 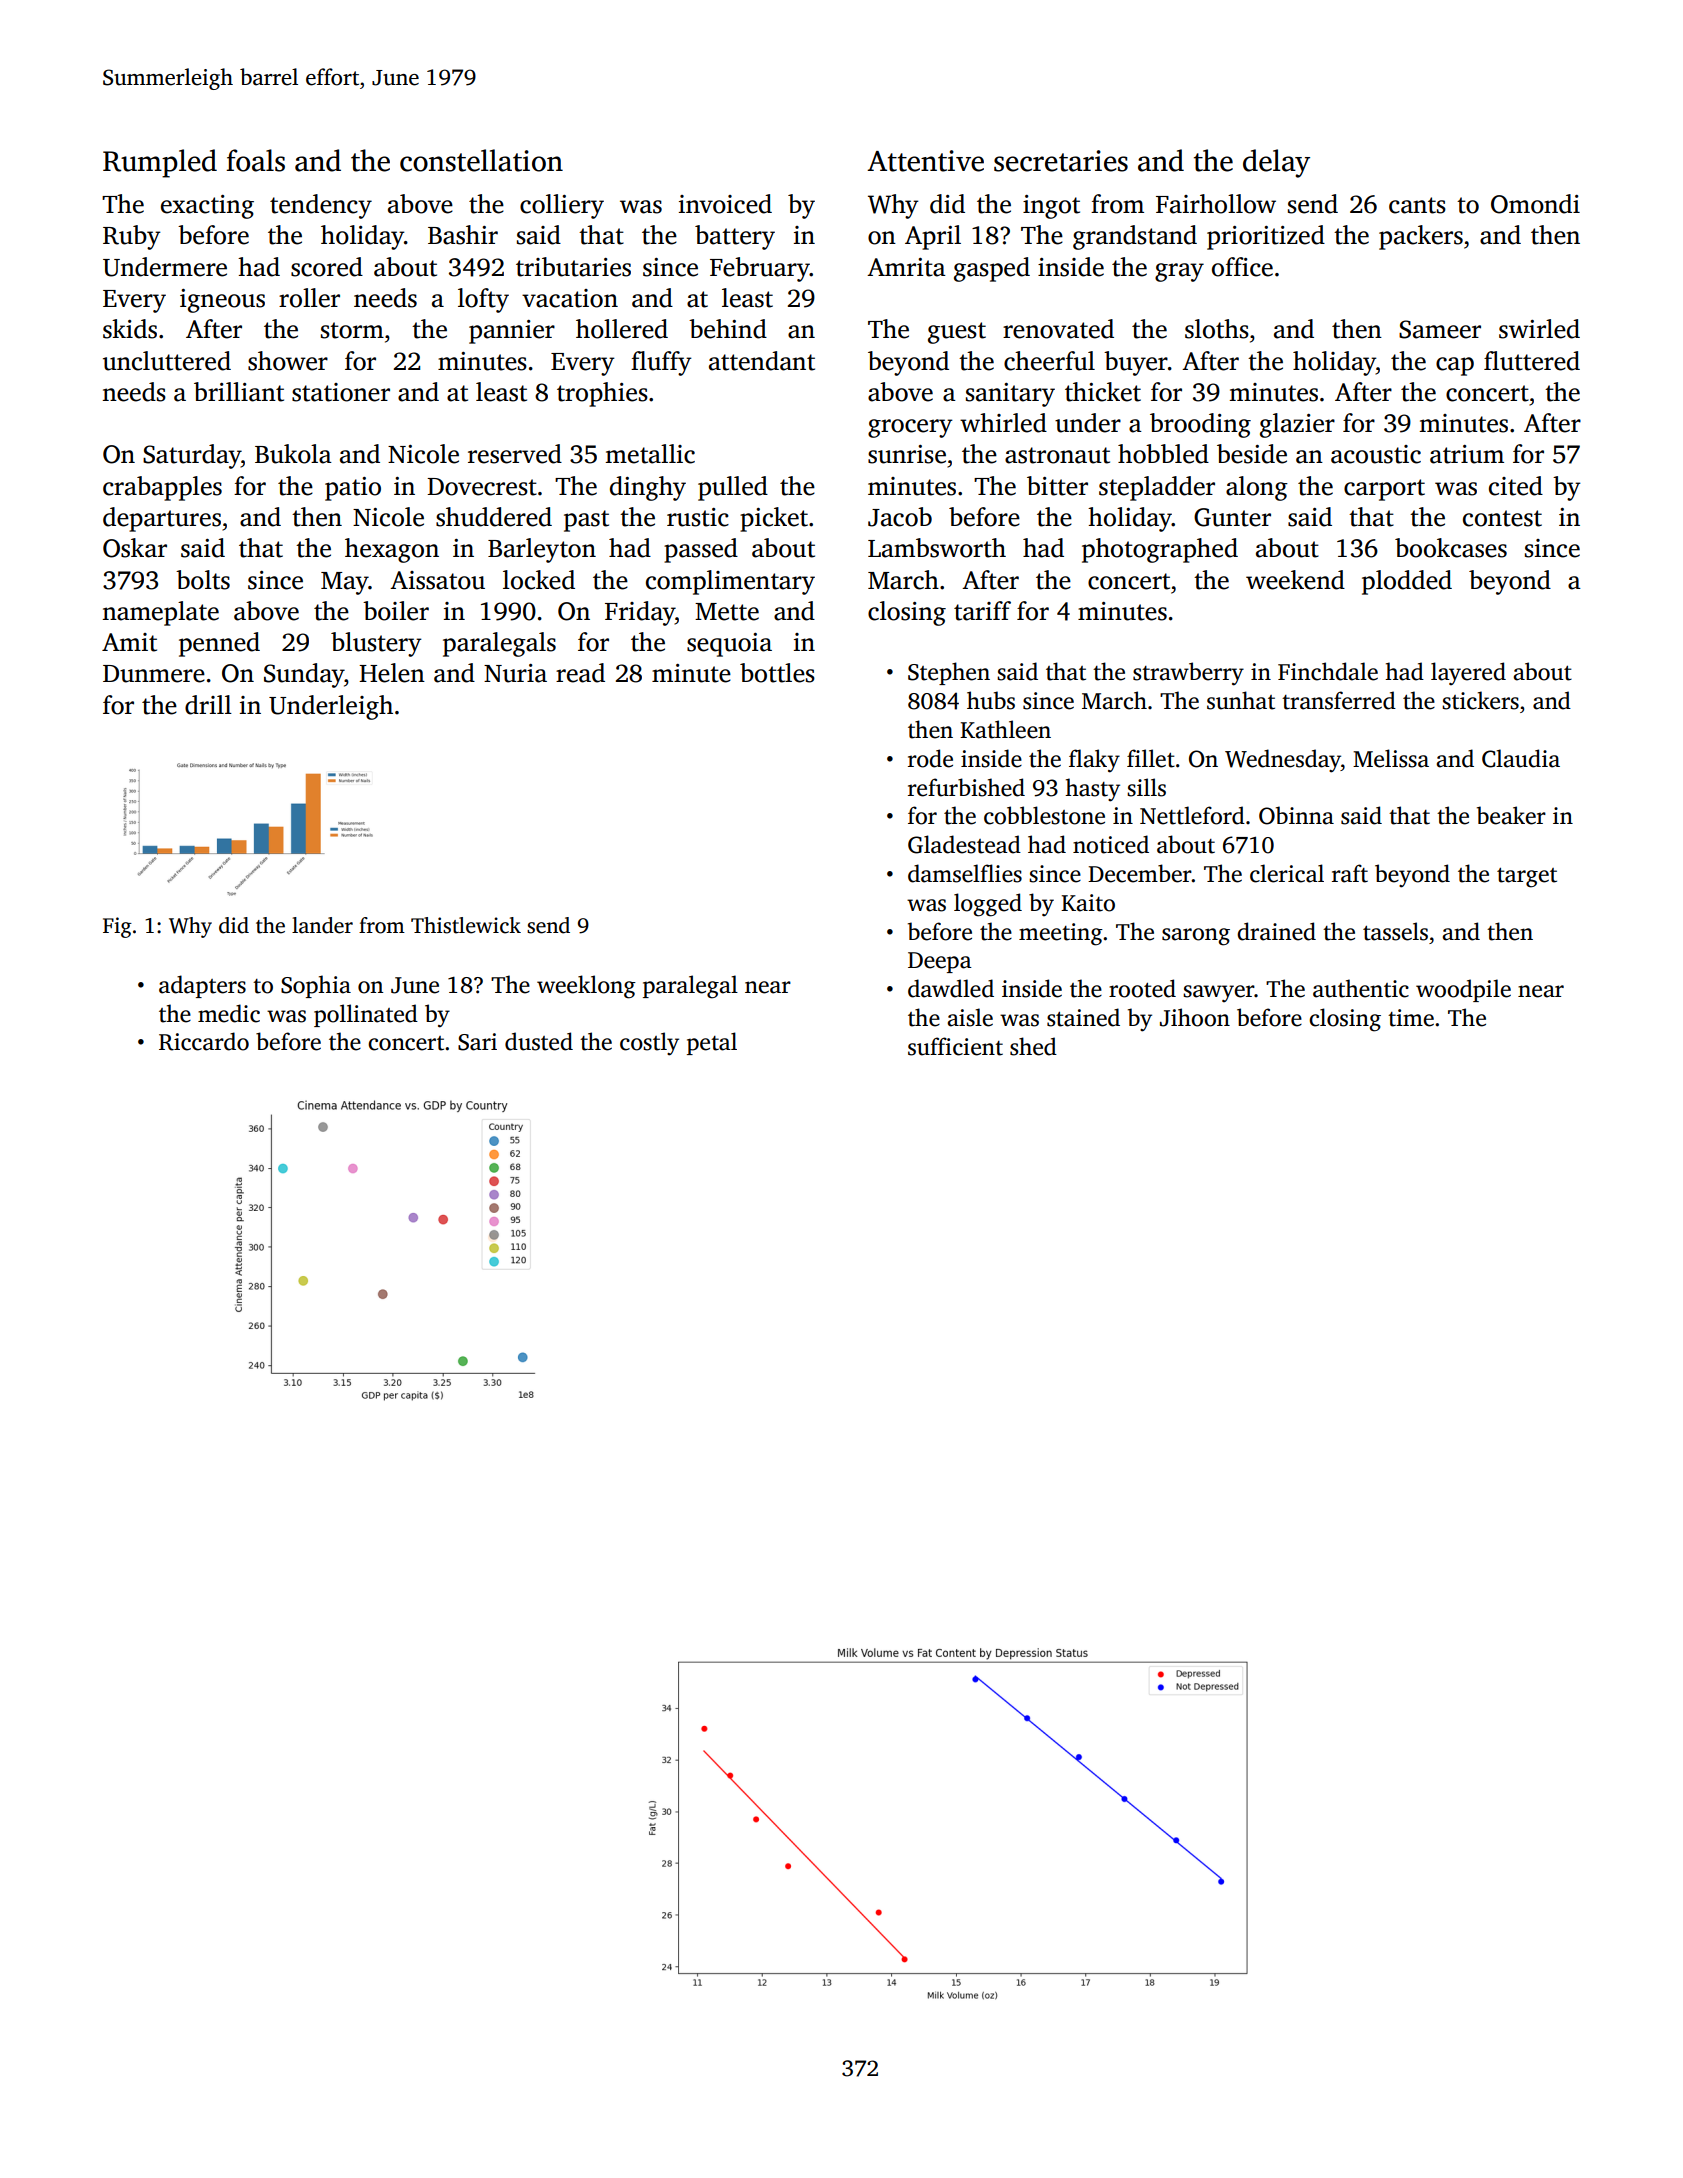 What do you see at coordinates (202, 986) in the screenshot?
I see `adapters` at bounding box center [202, 986].
